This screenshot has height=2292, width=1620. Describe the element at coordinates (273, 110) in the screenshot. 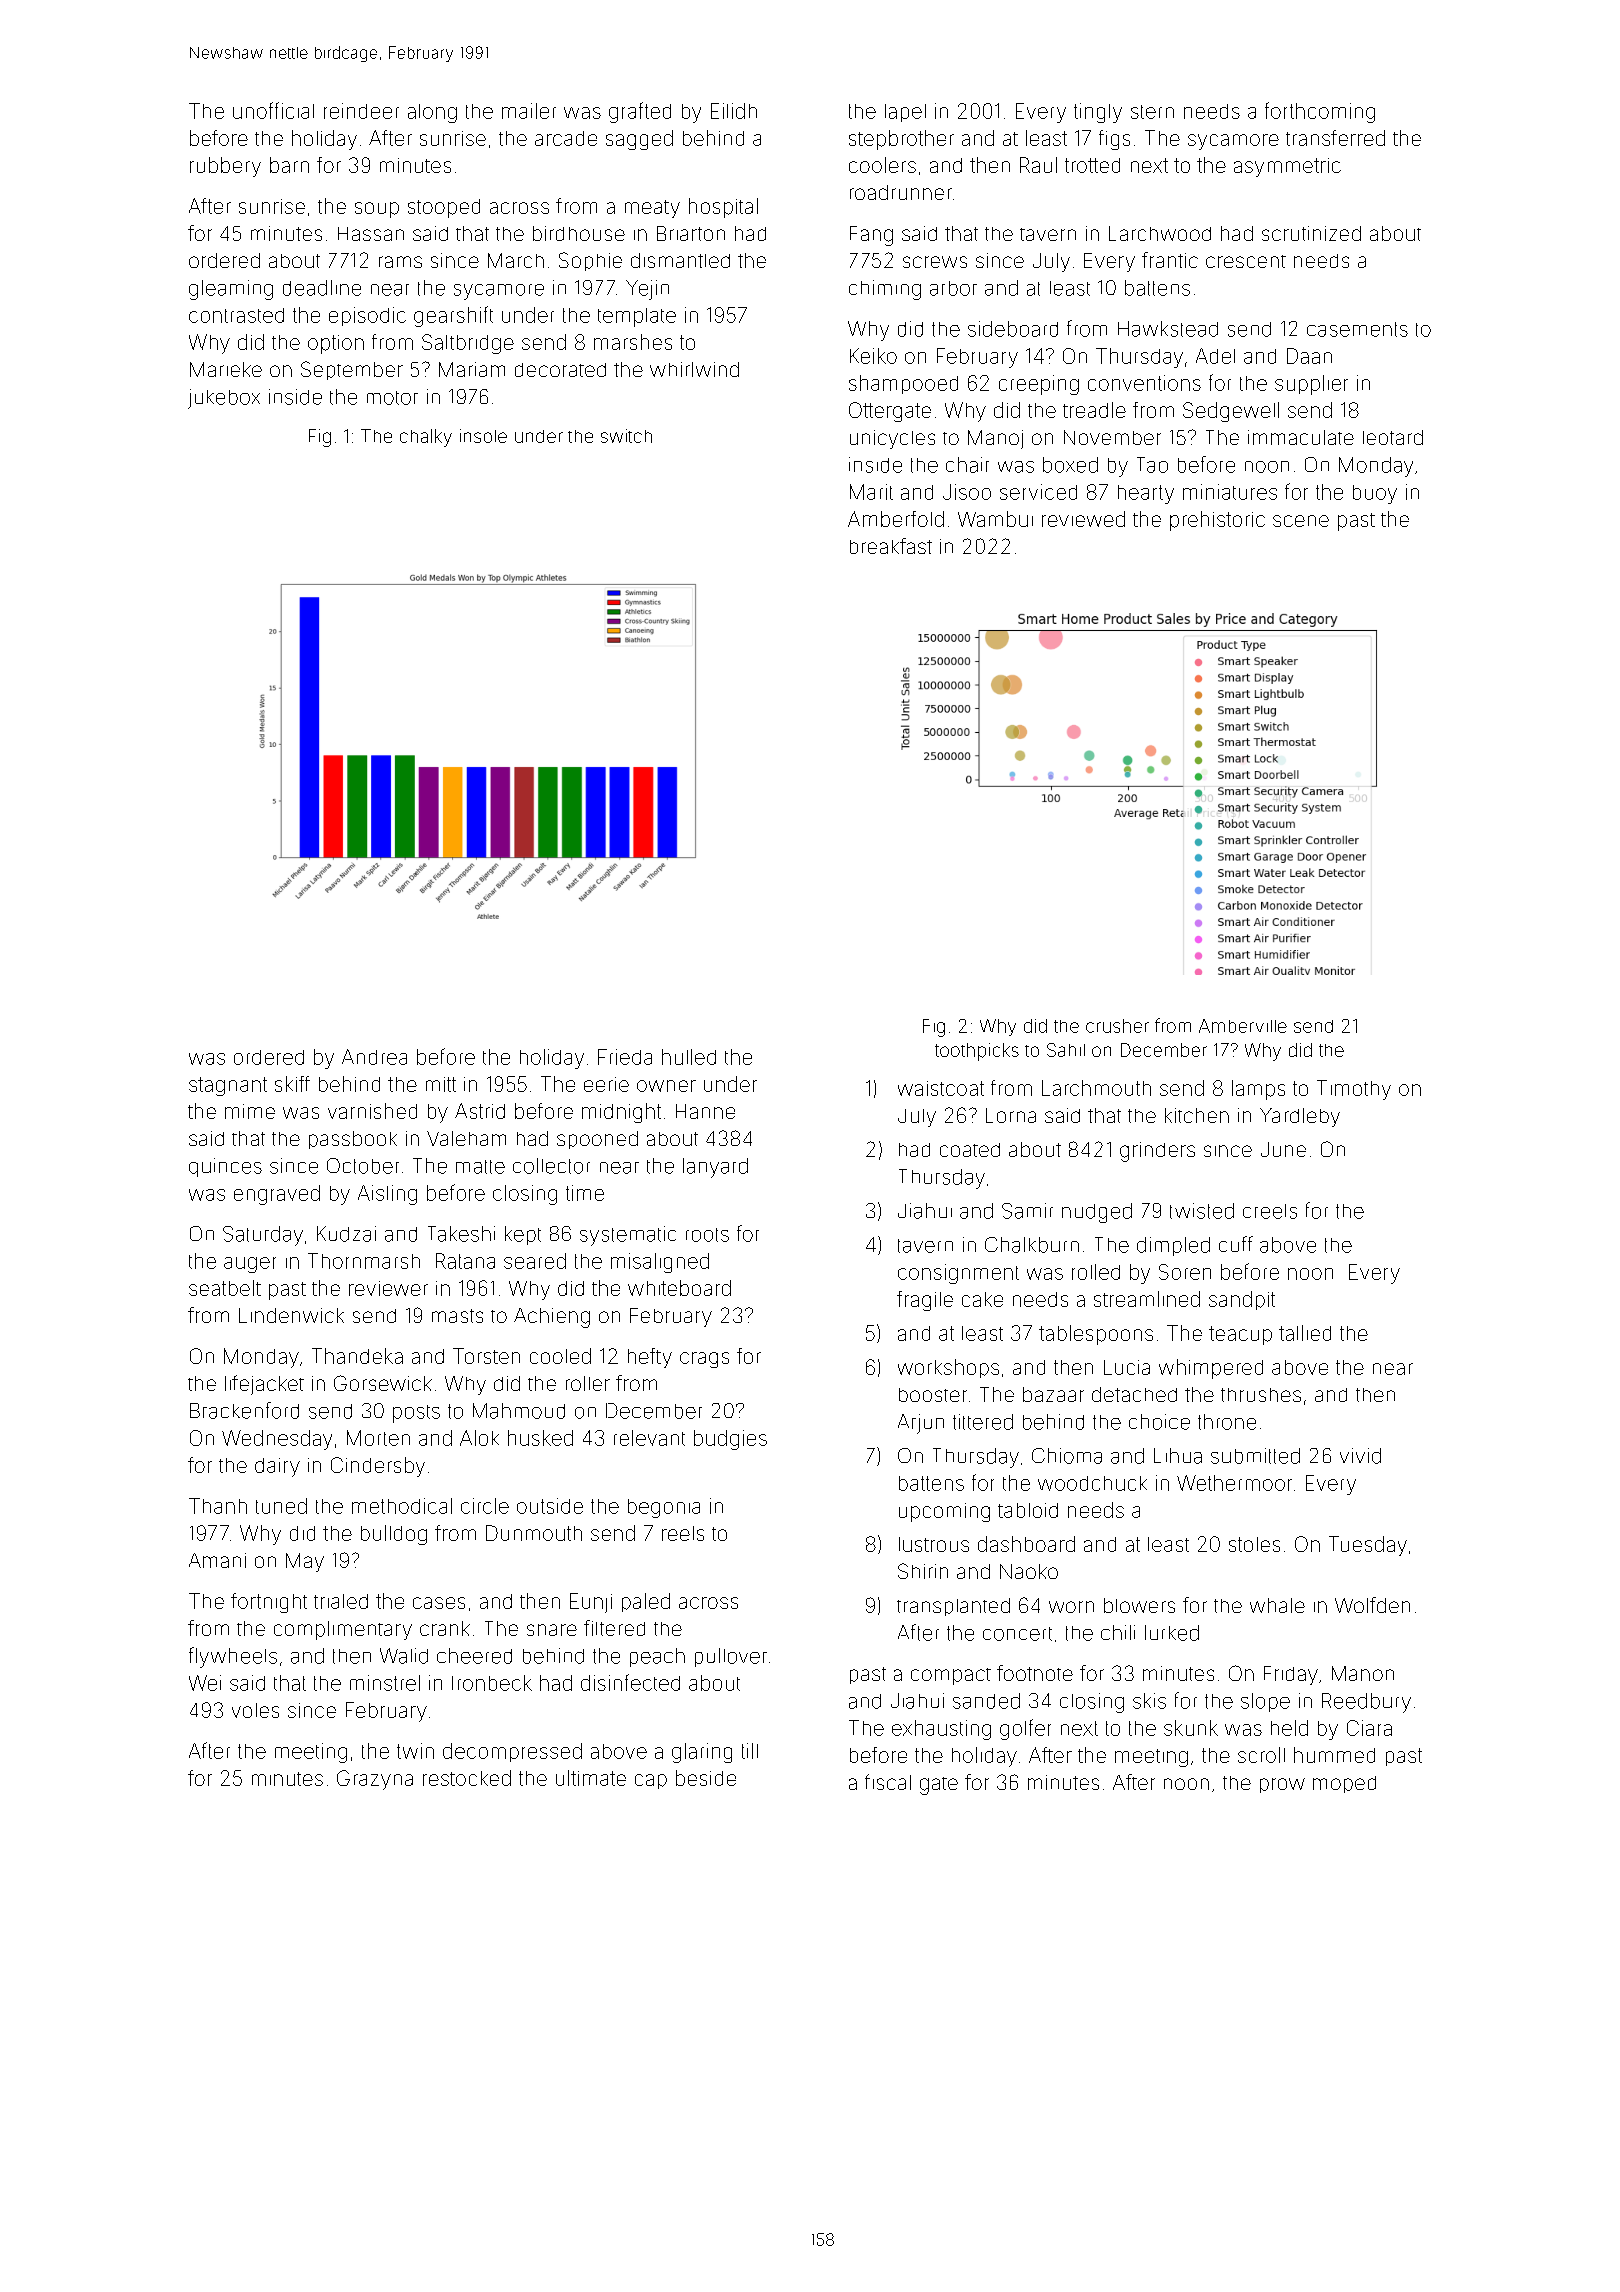

I see `unofficial` at that location.
